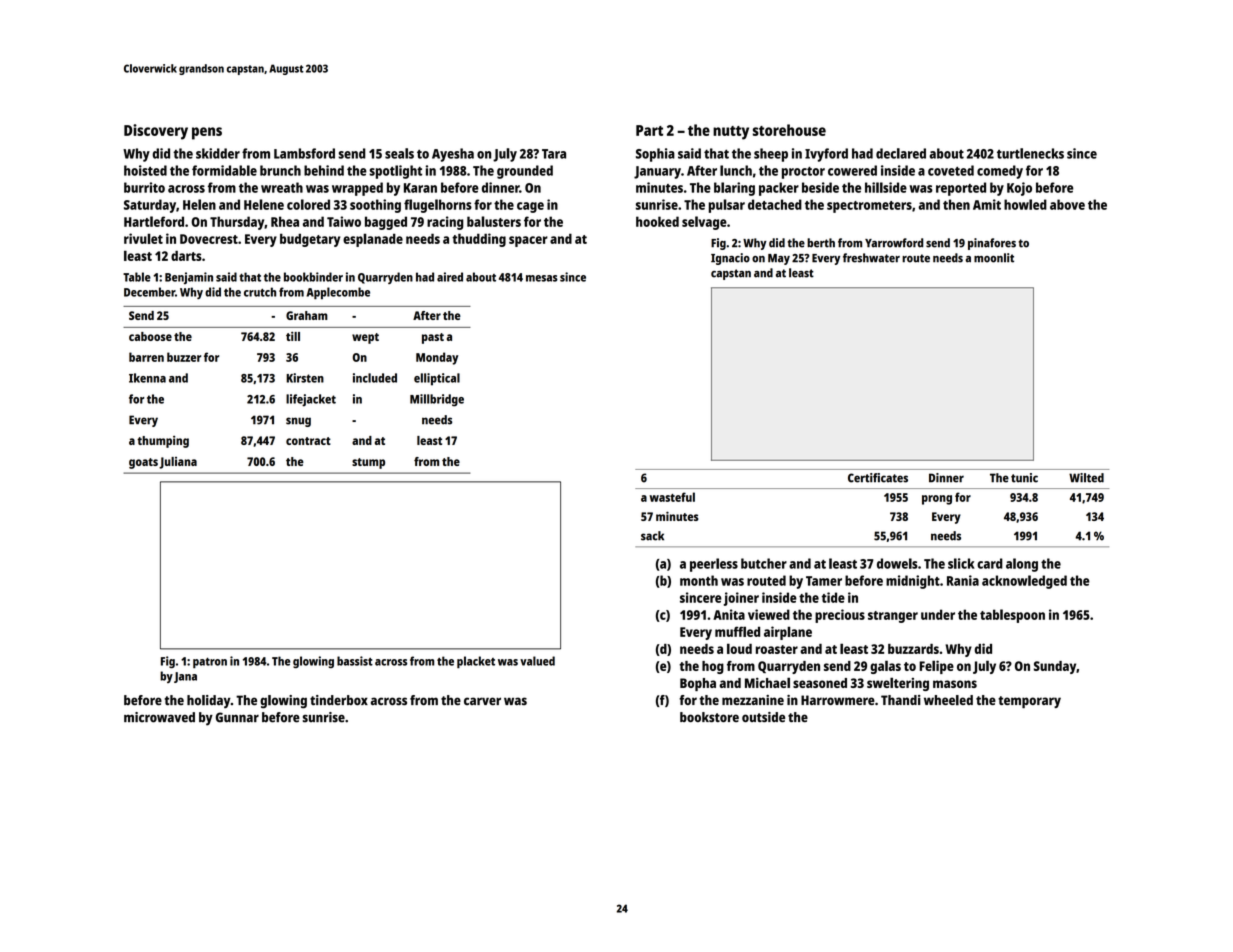  I want to click on Millbridge, so click(437, 400).
